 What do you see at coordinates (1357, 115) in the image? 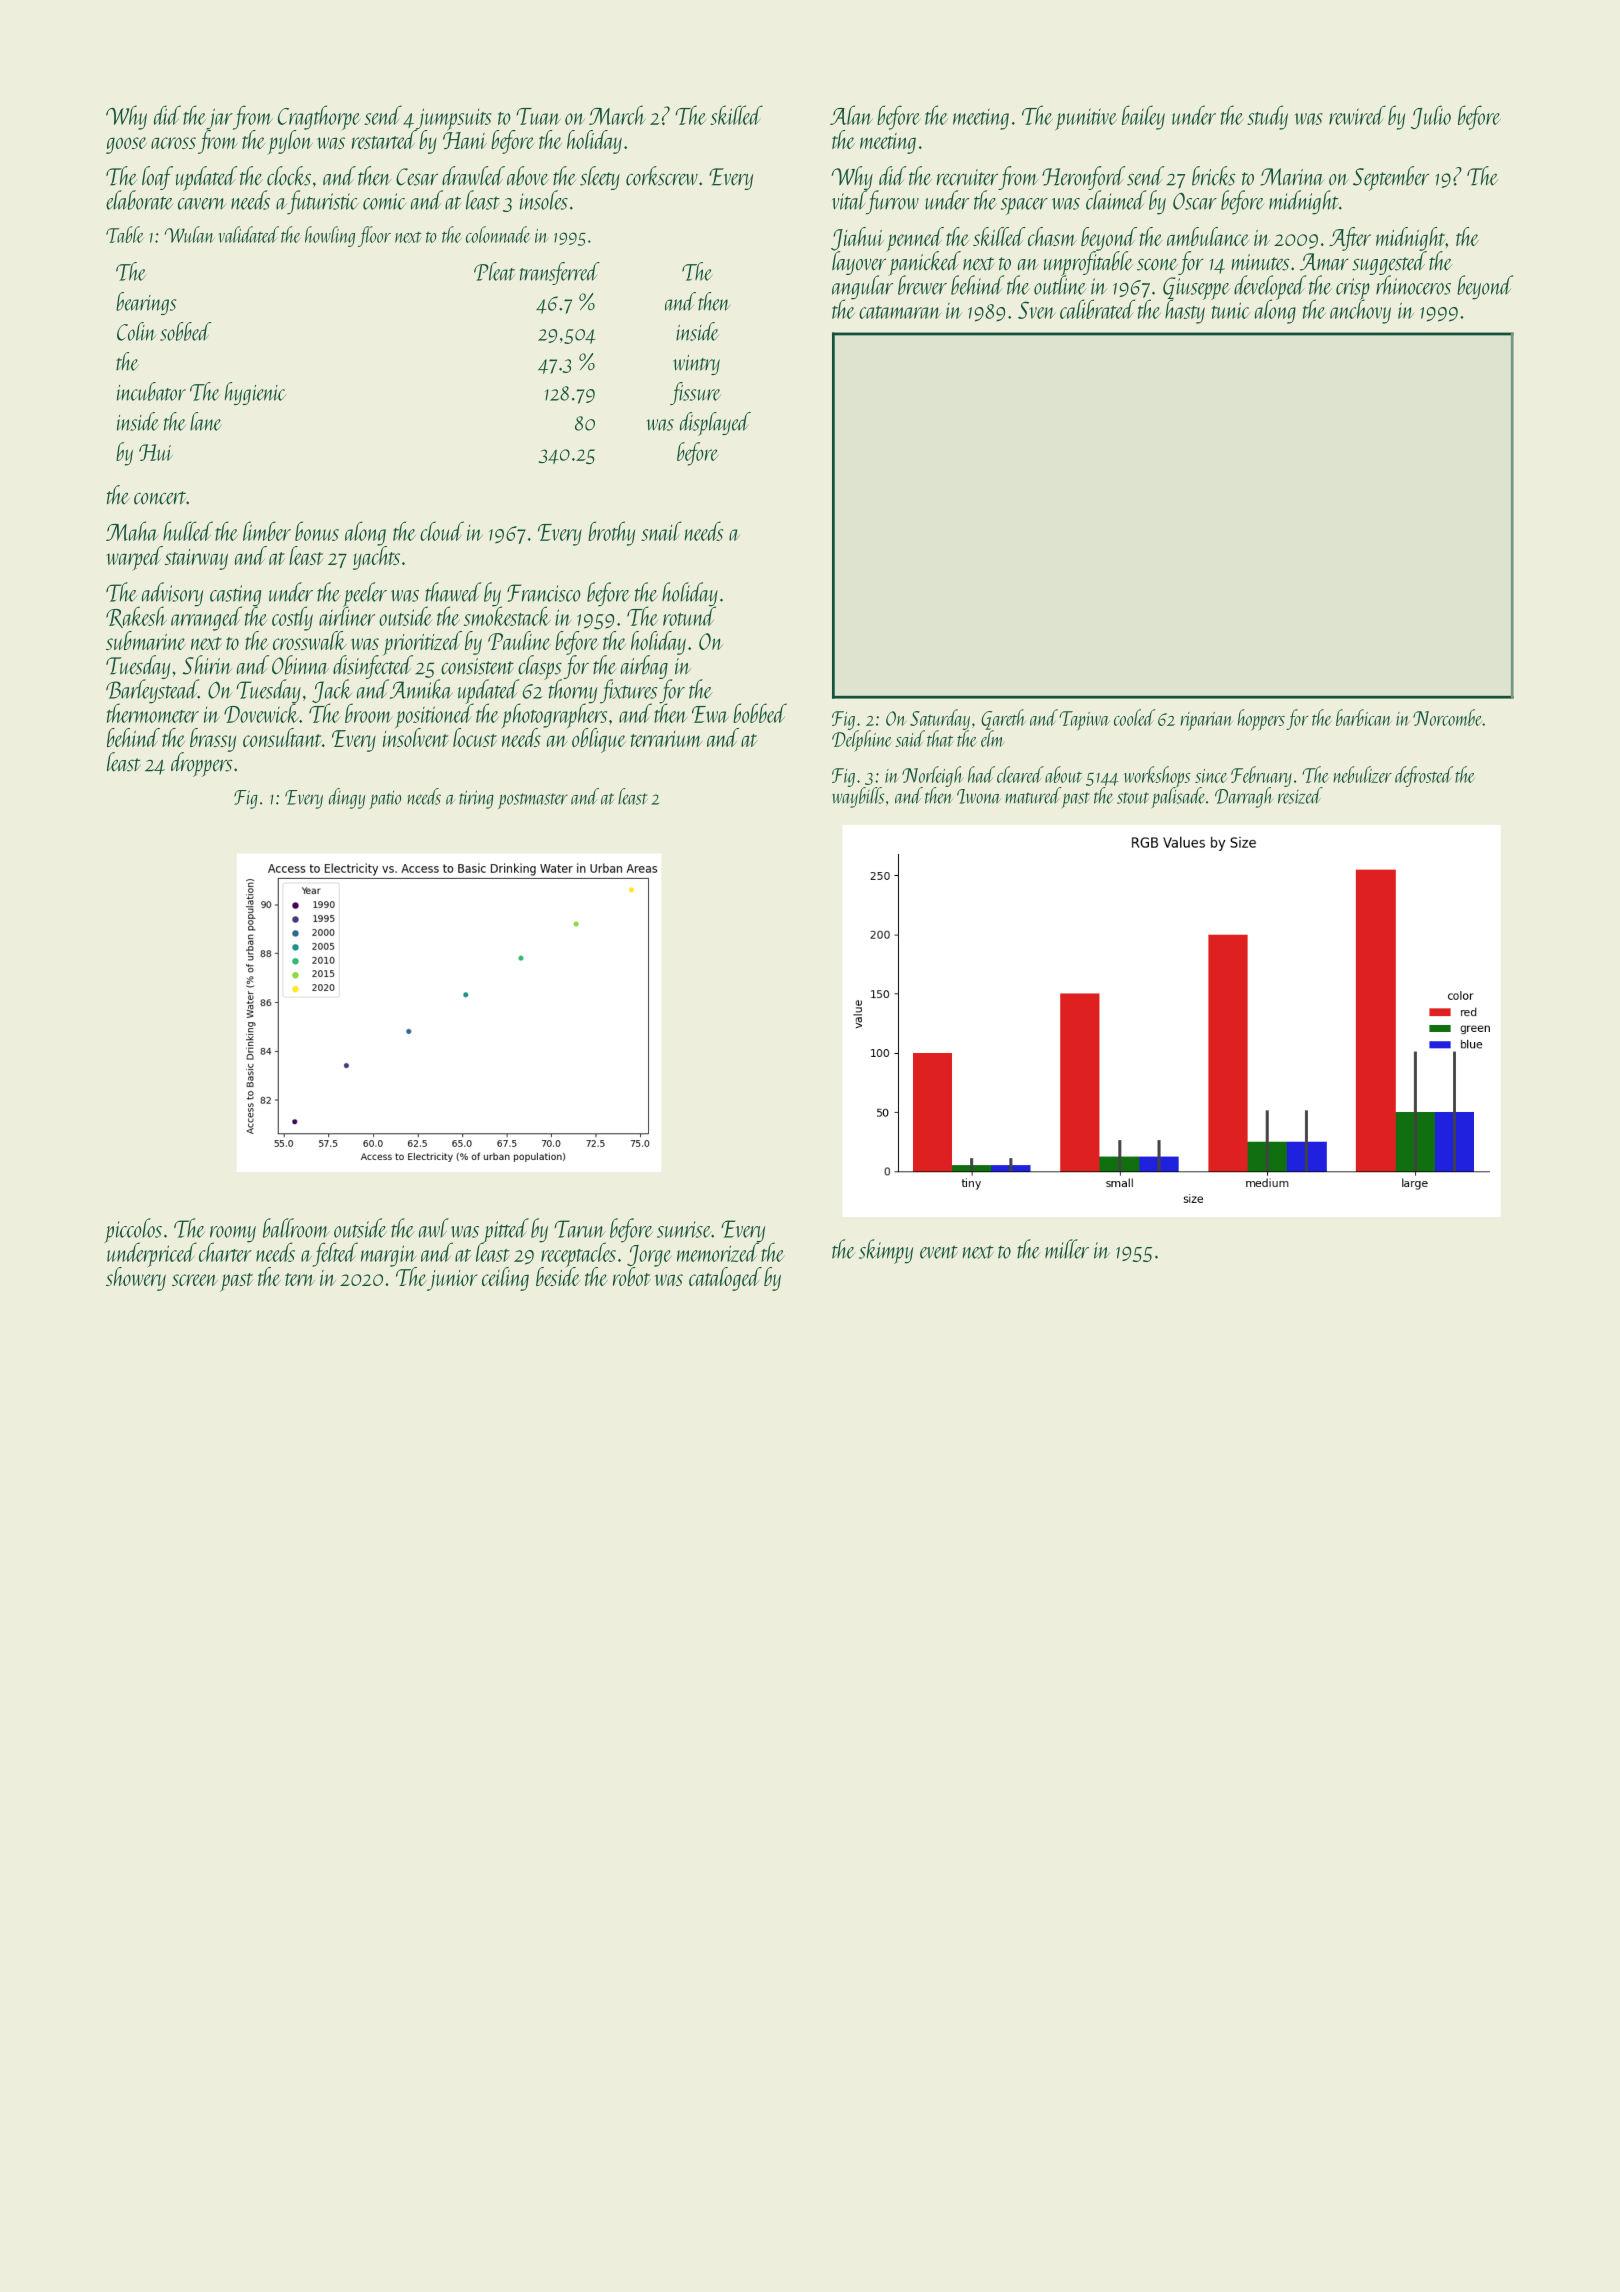
I see `rewired` at bounding box center [1357, 115].
